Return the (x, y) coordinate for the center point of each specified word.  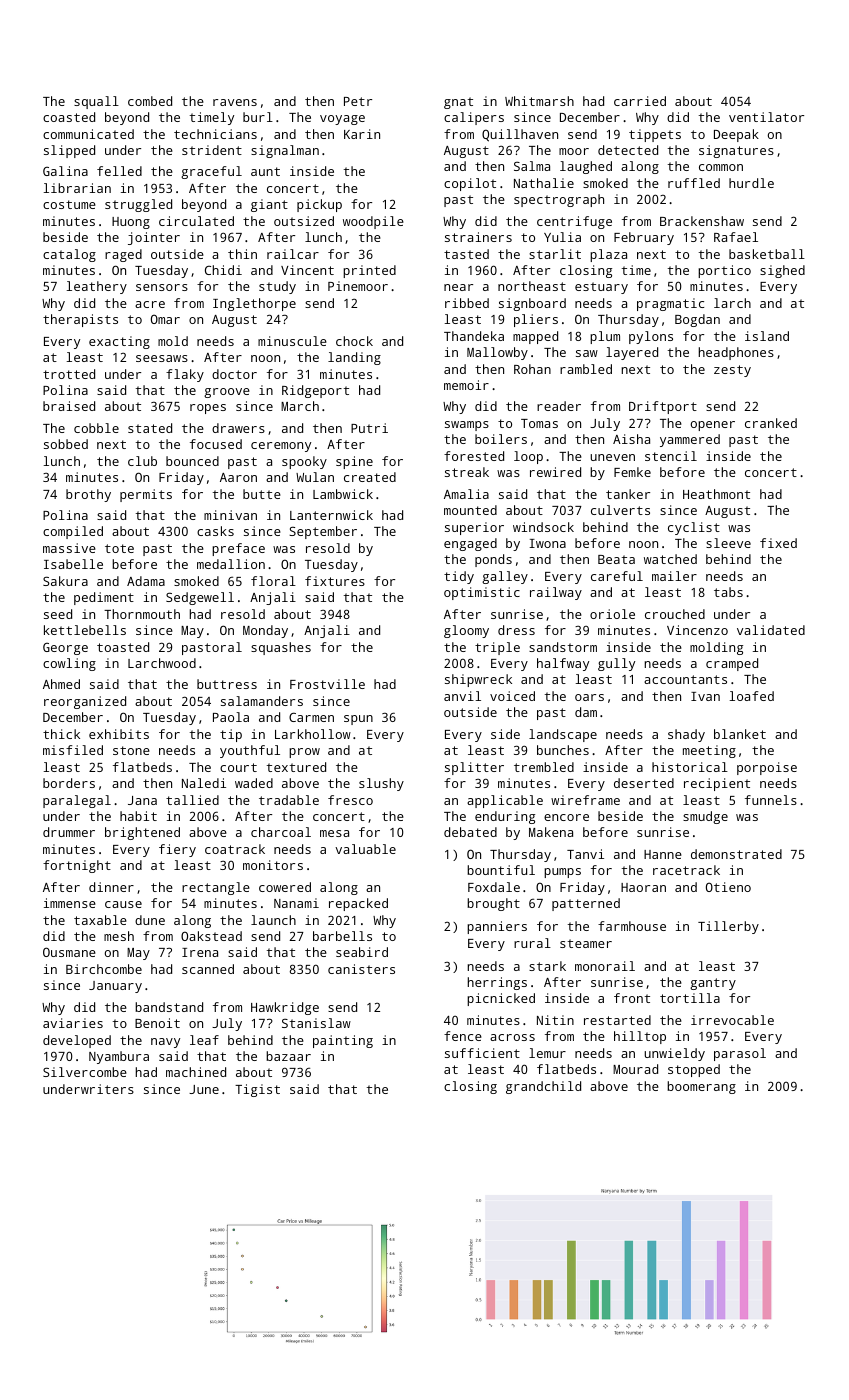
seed (58, 614)
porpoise (767, 768)
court (238, 767)
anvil (462, 696)
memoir (466, 385)
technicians (215, 134)
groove (227, 393)
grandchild (543, 1087)
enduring (505, 817)
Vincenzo (697, 630)
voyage (342, 120)
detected (628, 150)
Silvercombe (85, 1072)
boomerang (701, 1087)
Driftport (663, 407)
